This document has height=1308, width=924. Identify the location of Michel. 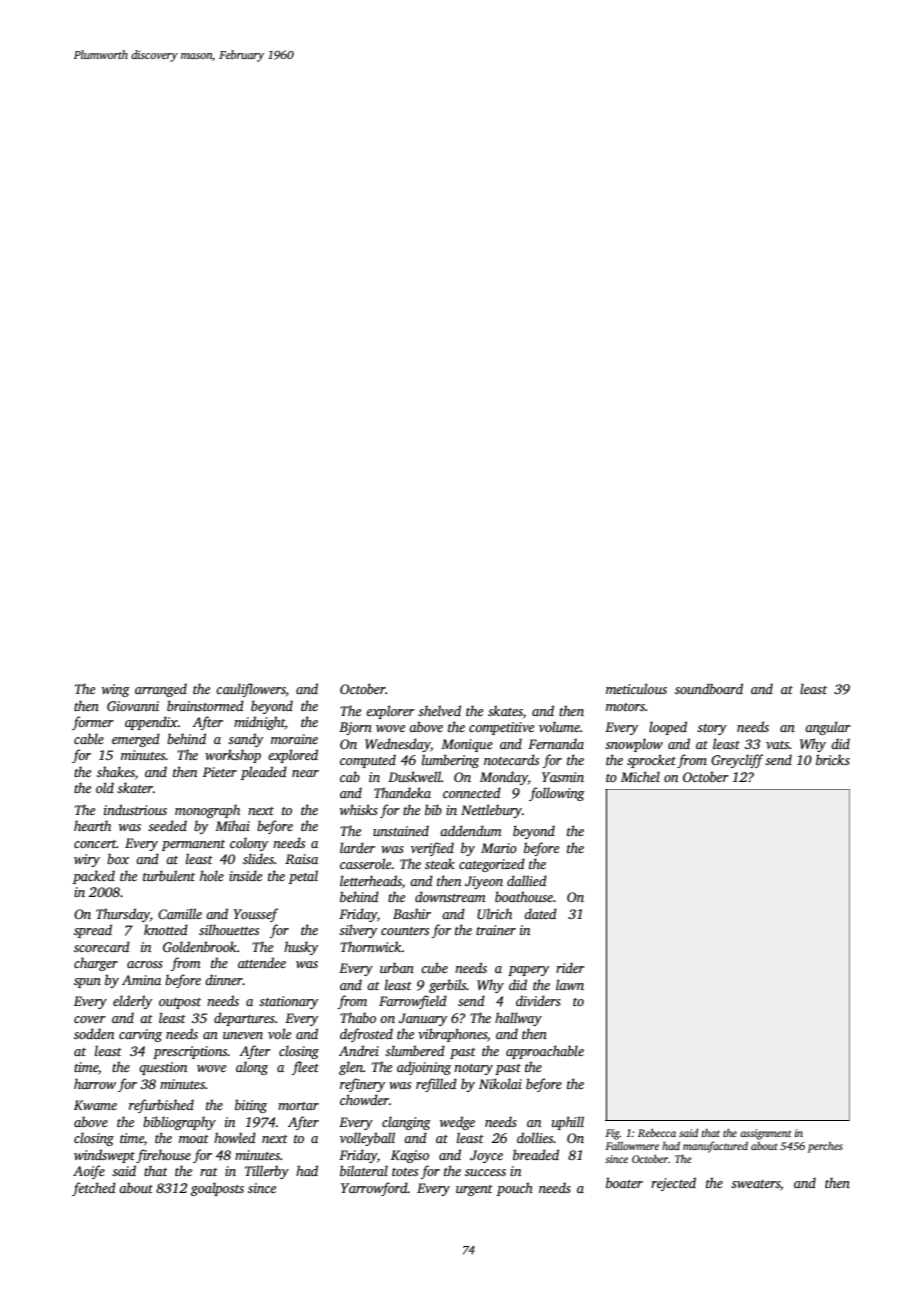
(640, 776).
